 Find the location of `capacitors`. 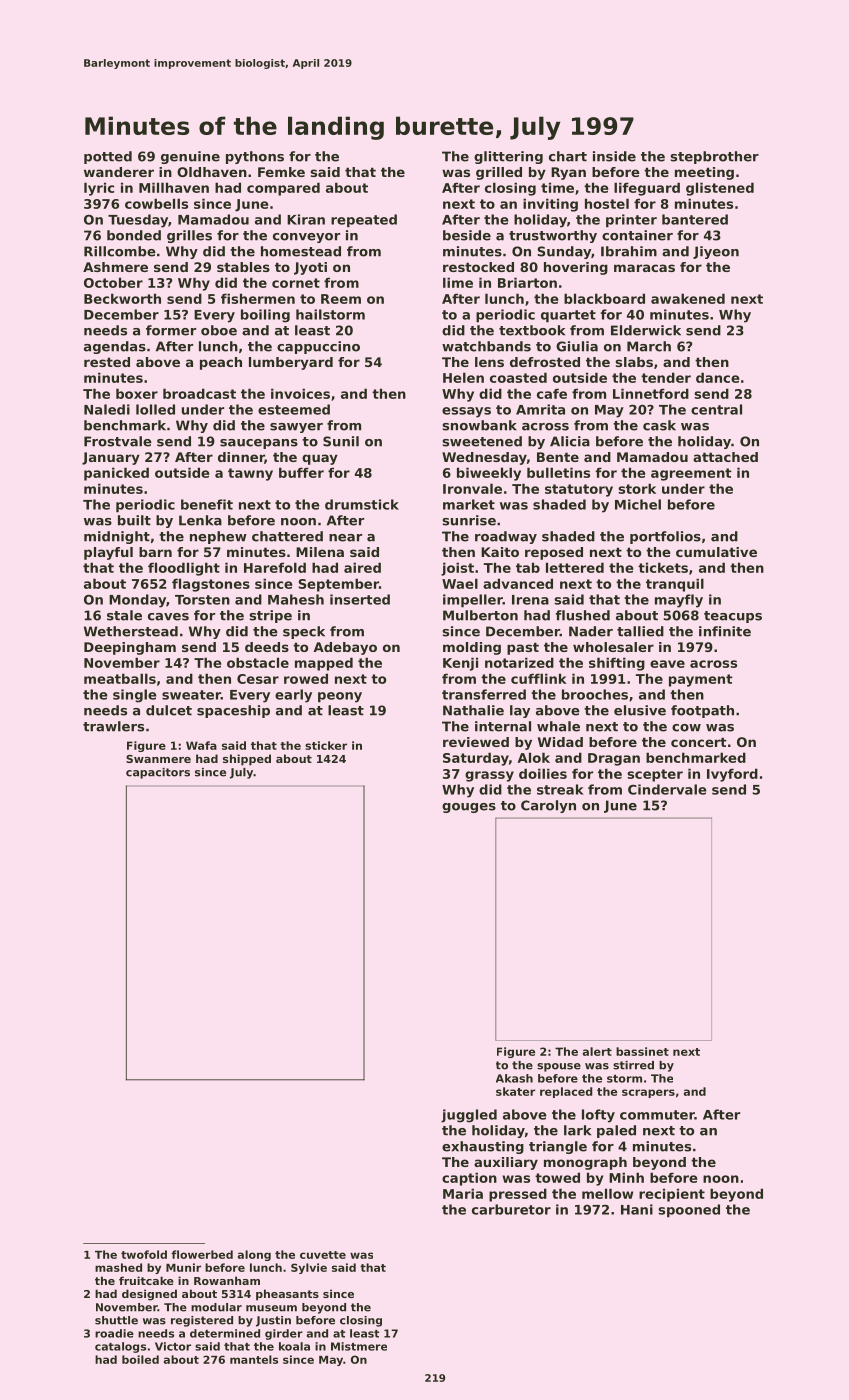

capacitors is located at coordinates (158, 773).
